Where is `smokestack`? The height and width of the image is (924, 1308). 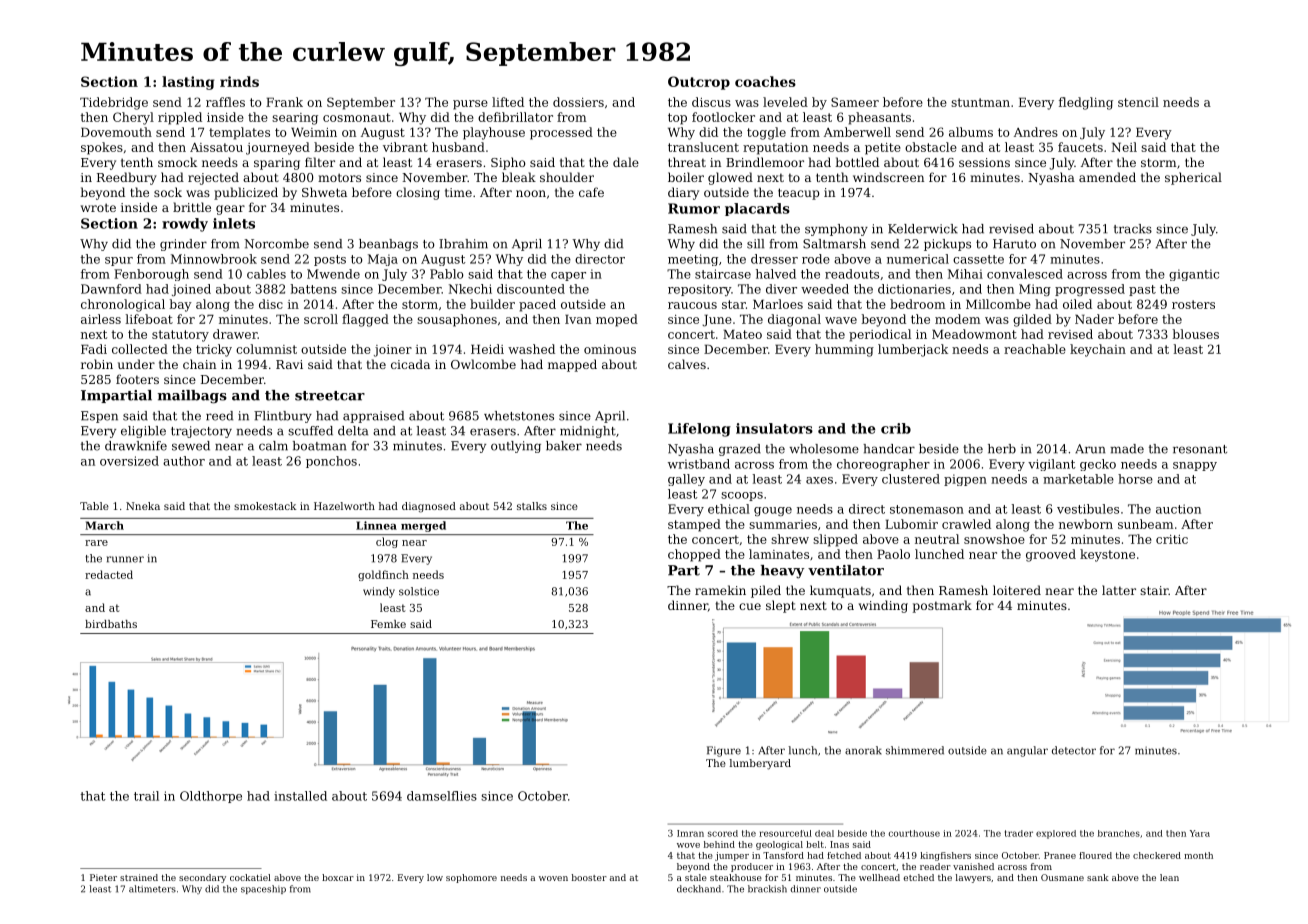 smokestack is located at coordinates (265, 506).
